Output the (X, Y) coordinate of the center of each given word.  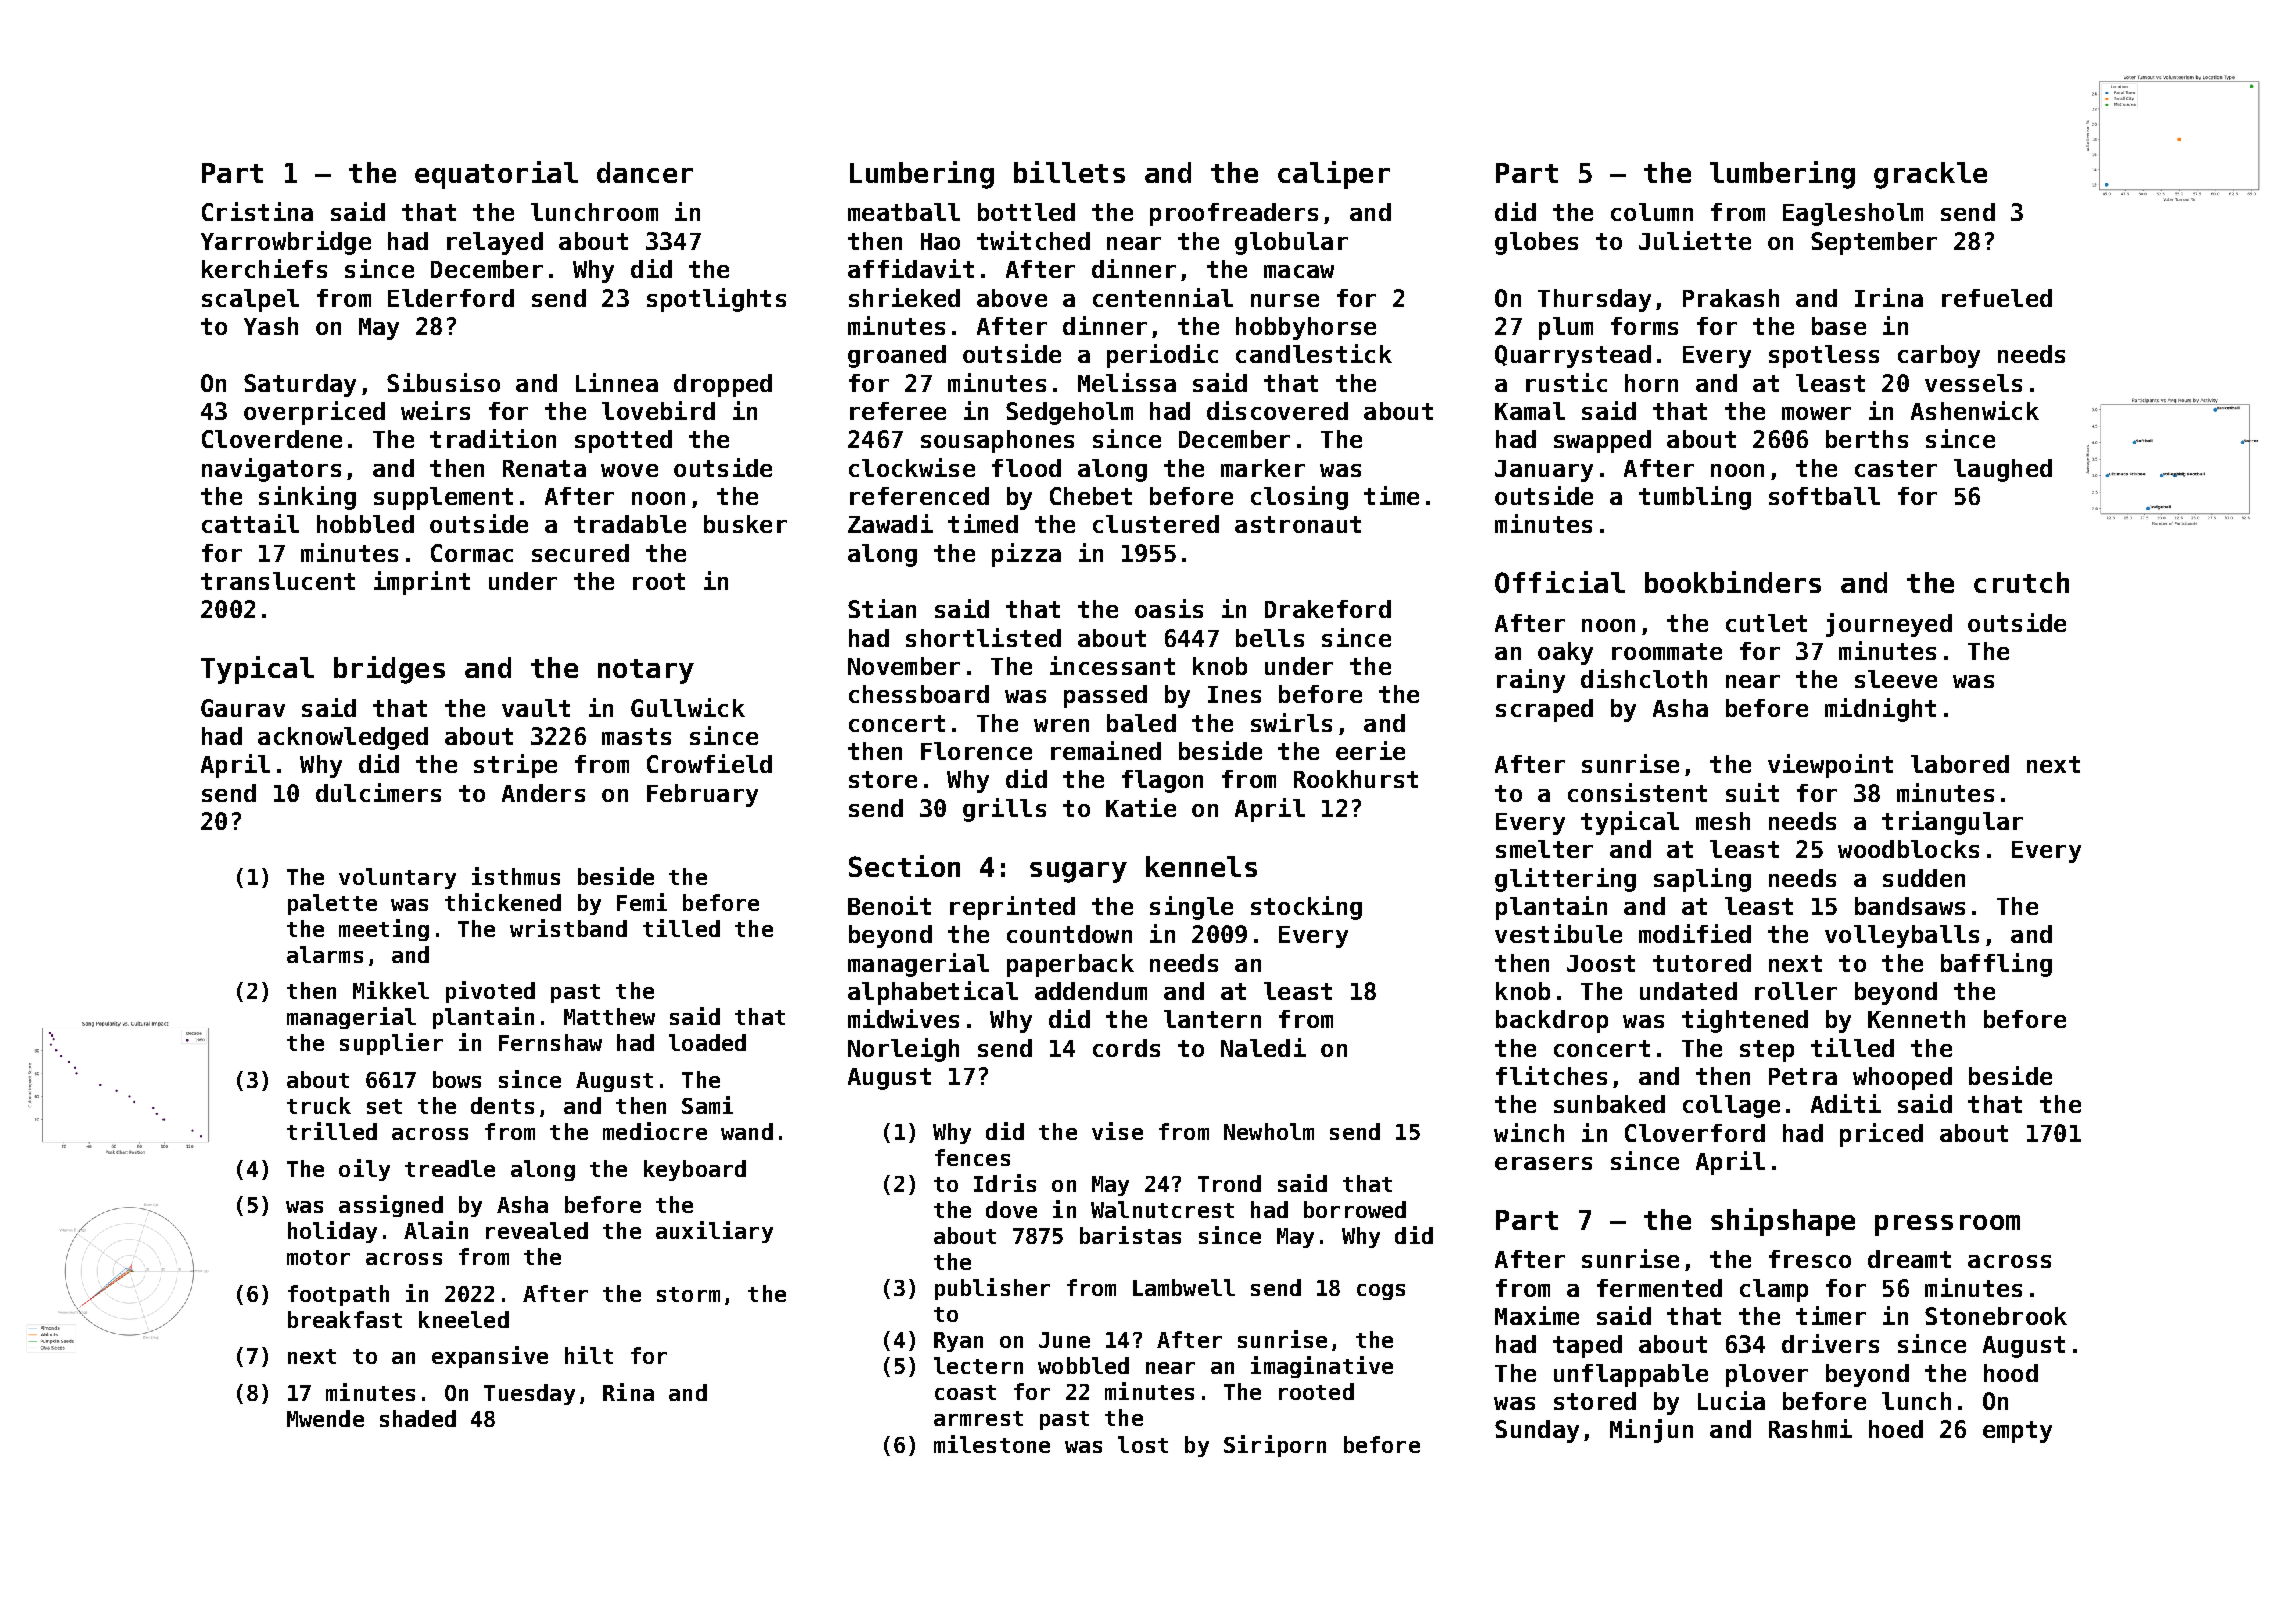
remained (1106, 750)
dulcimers (378, 792)
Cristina (257, 211)
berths (1867, 439)
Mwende (325, 1418)
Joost (1601, 963)
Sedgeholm (1069, 413)
